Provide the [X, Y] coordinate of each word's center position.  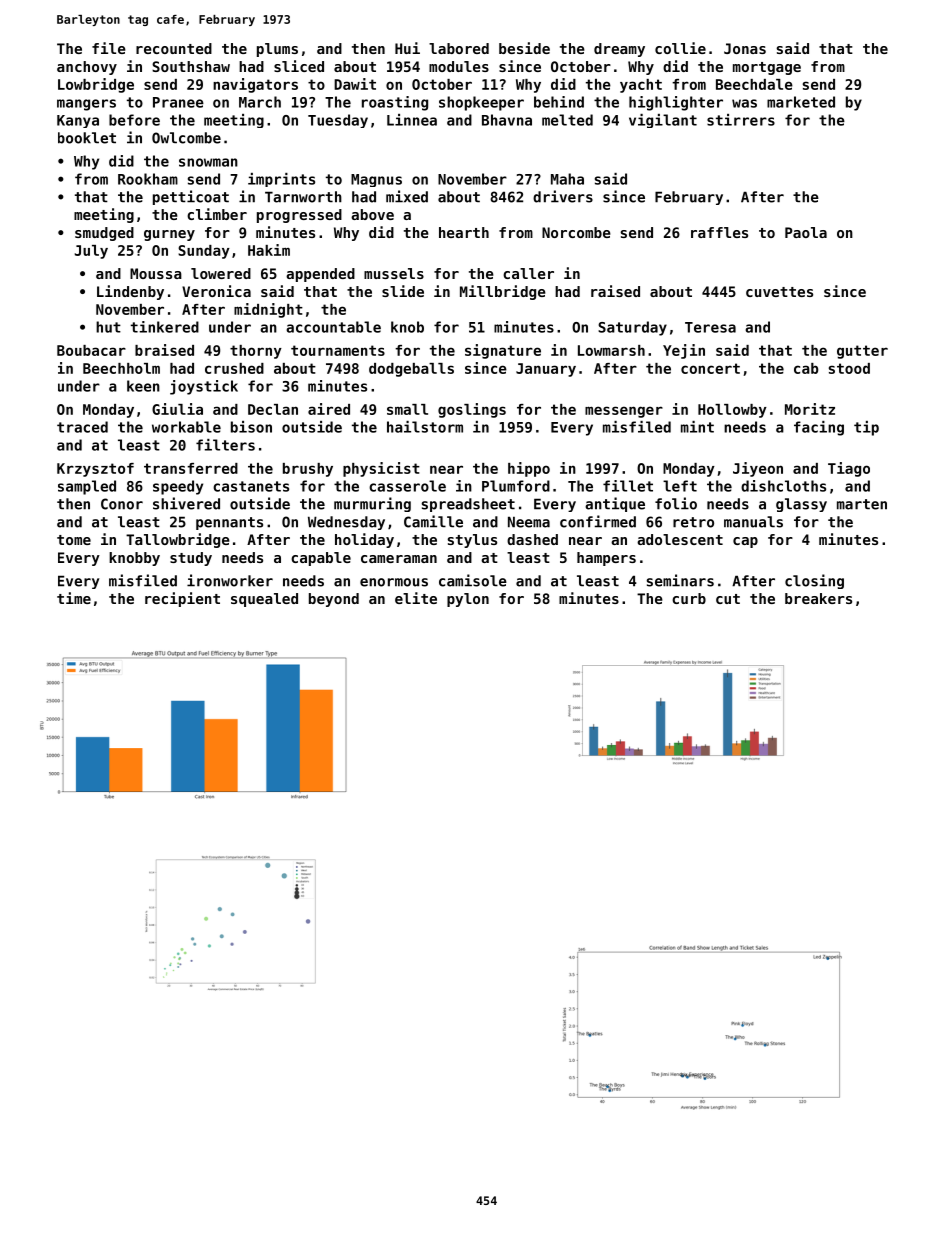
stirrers [741, 120]
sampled [87, 487]
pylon [468, 600]
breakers [818, 598]
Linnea [412, 120]
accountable [333, 327]
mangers [86, 105]
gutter [862, 352]
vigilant [663, 121]
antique [615, 504]
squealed [264, 600]
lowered [221, 273]
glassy [801, 505]
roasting [395, 103]
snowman [208, 162]
